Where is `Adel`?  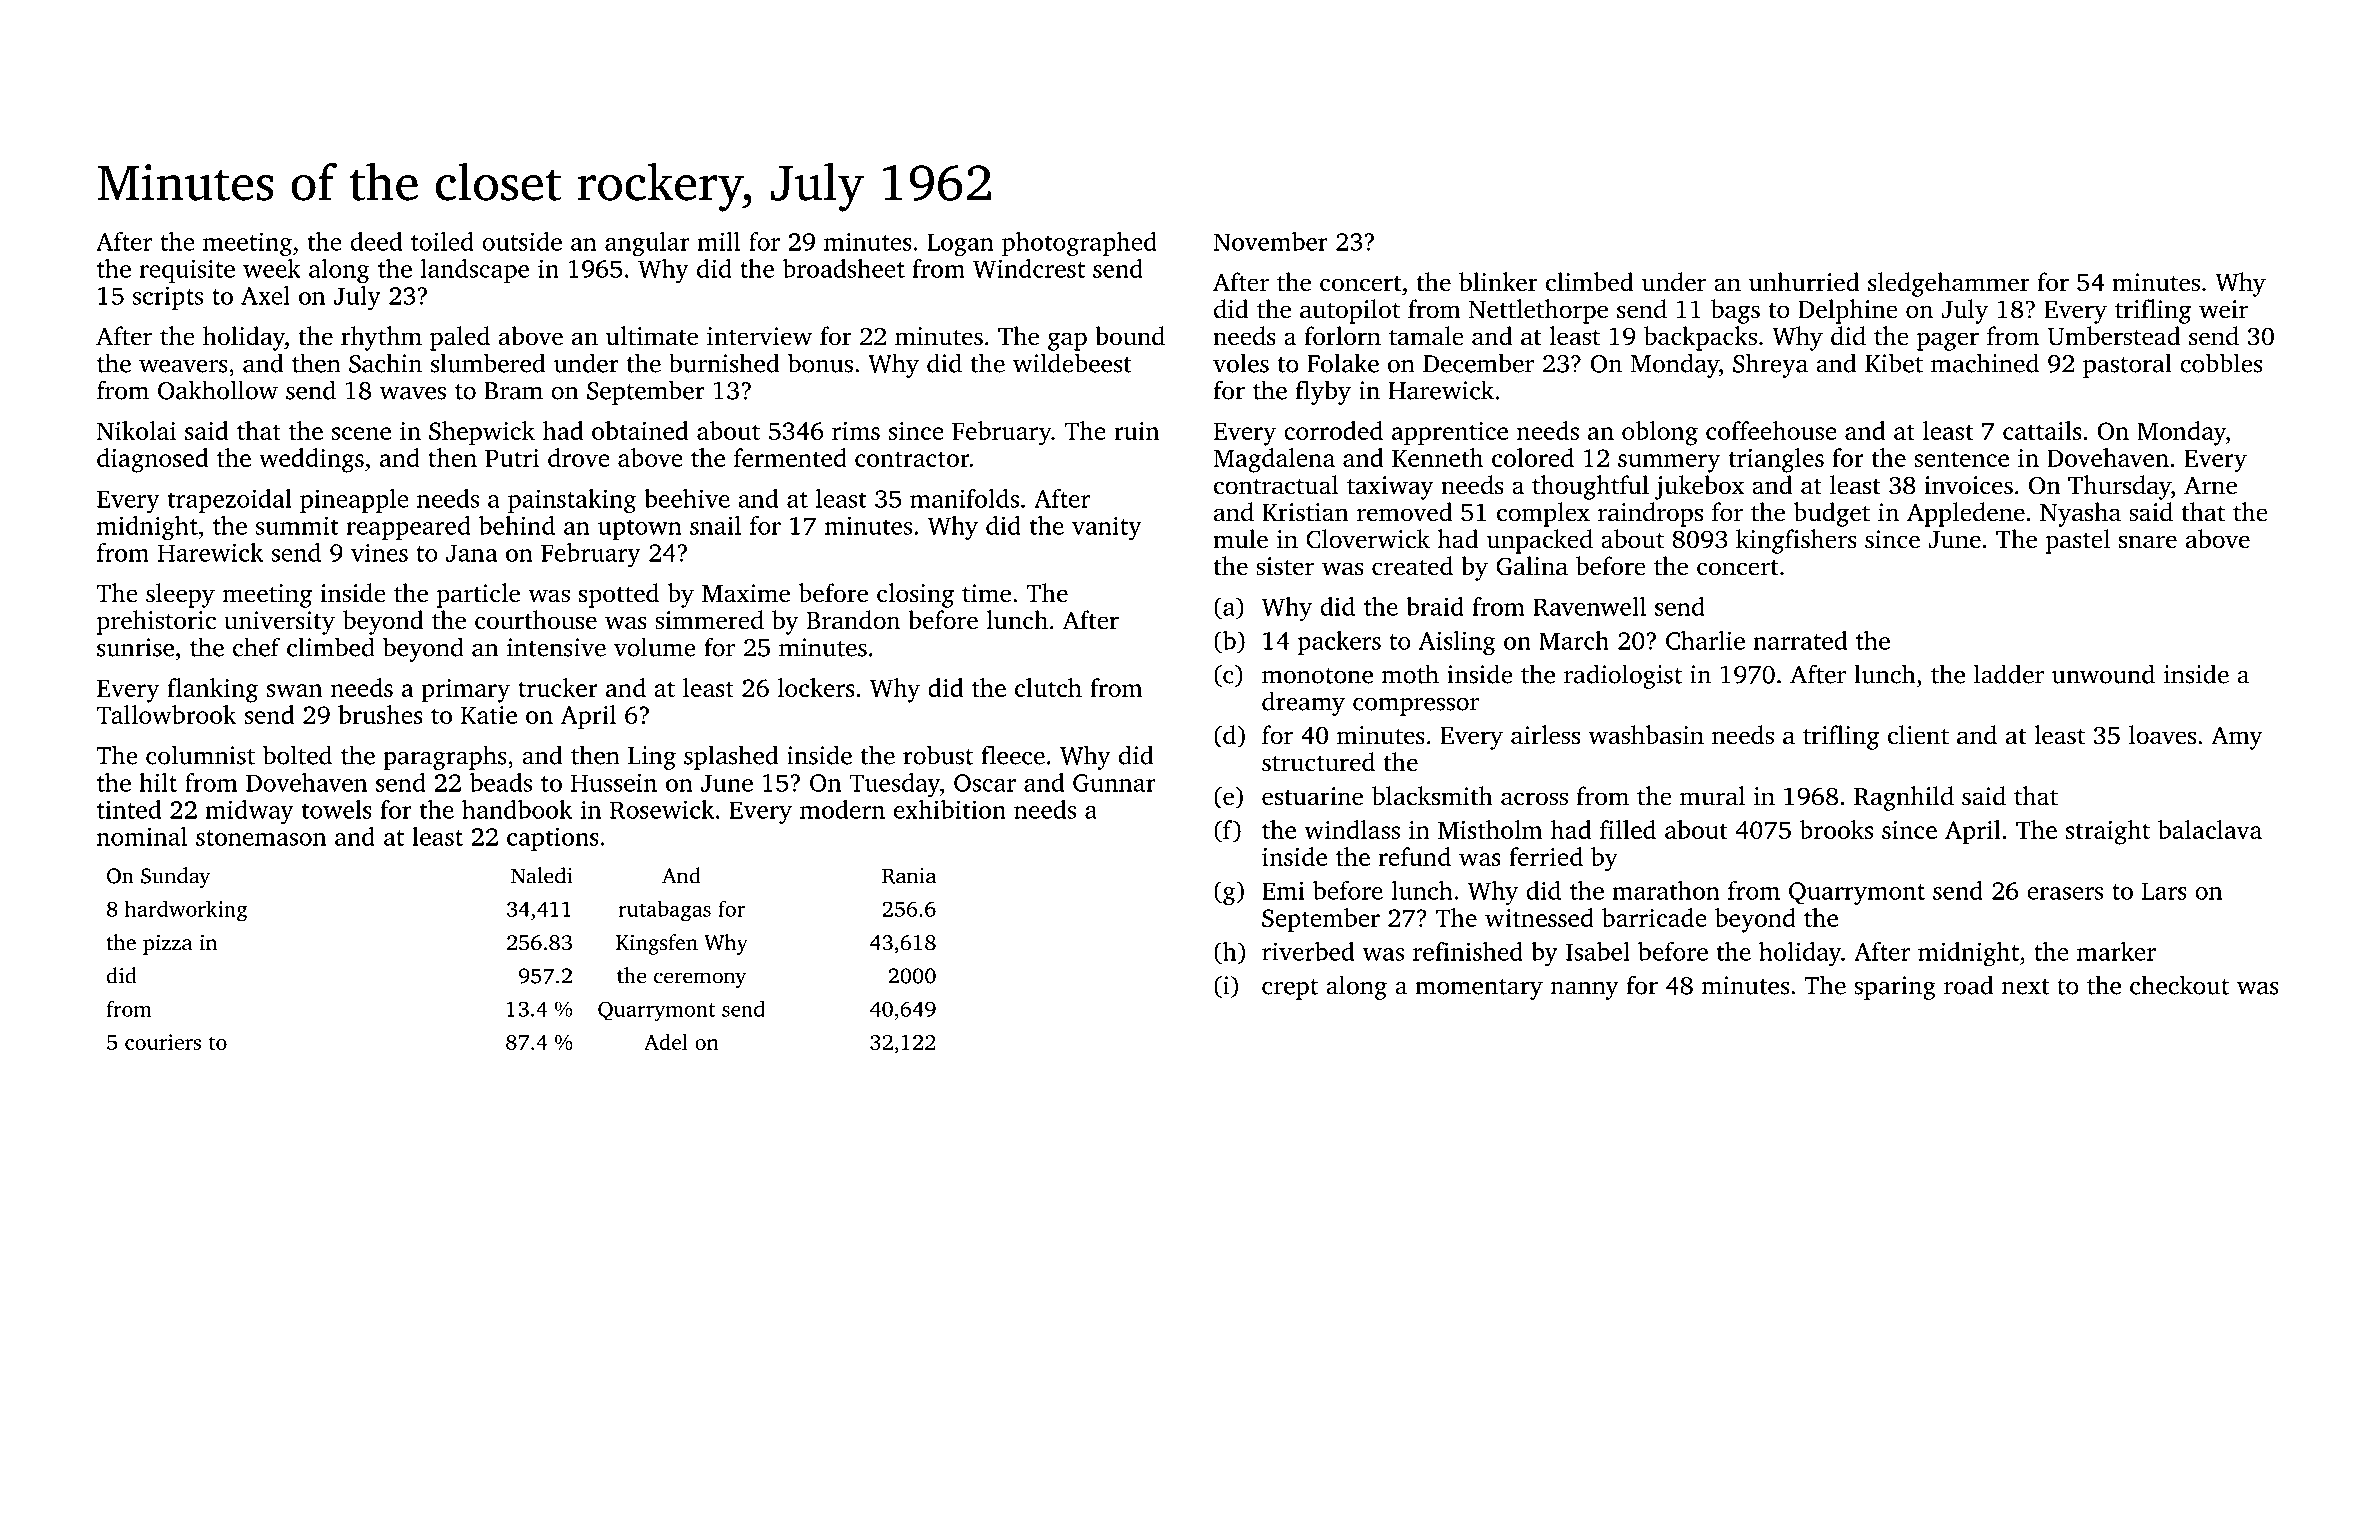
Adel is located at coordinates (666, 1041).
